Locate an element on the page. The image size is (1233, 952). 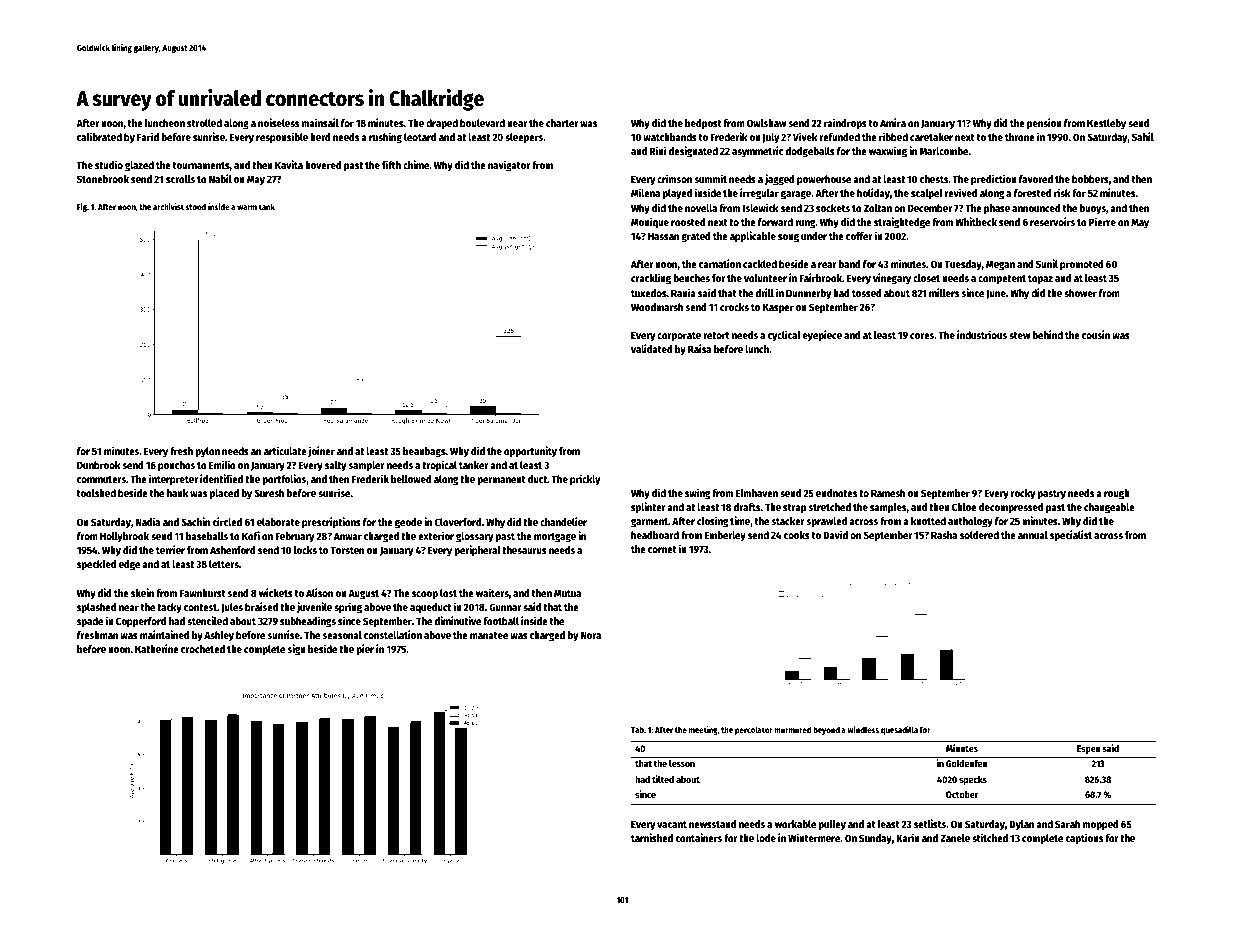
meeting is located at coordinates (703, 730).
